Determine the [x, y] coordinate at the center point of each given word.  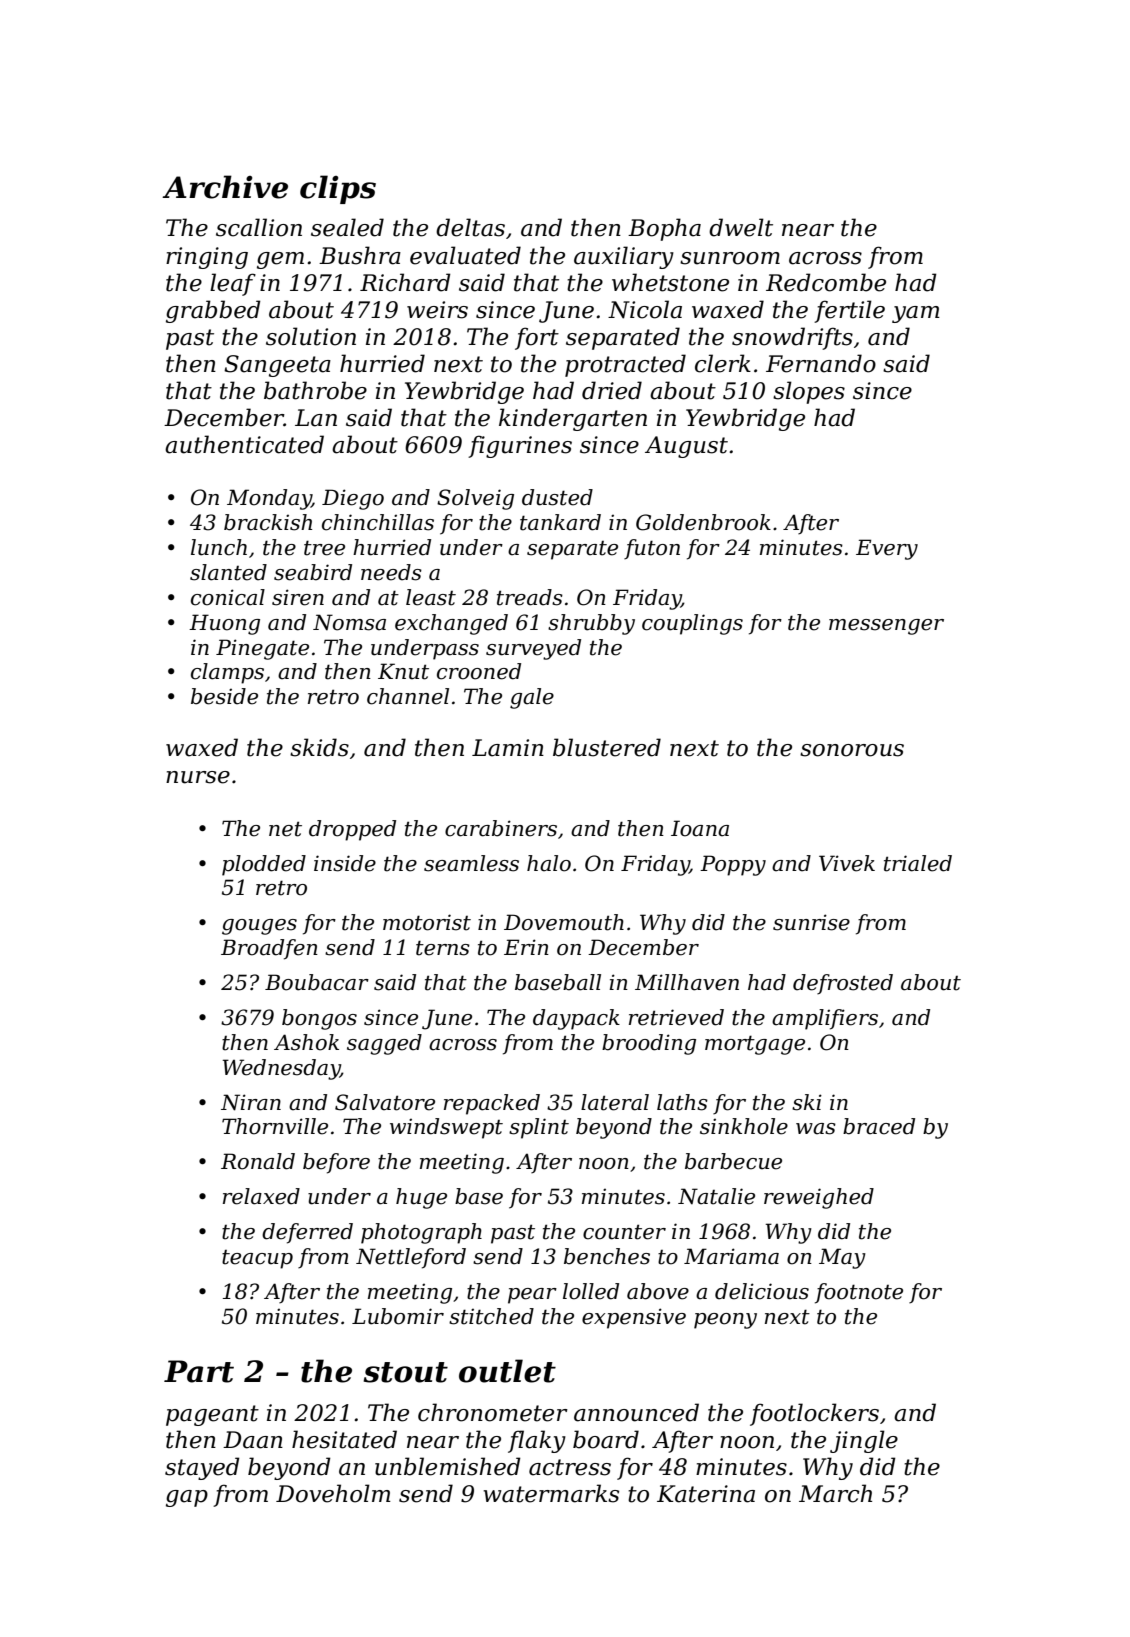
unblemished [448, 1466]
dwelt [741, 227]
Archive [225, 187]
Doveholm [333, 1493]
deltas [470, 227]
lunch [219, 547]
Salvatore [385, 1102]
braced [879, 1126]
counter [624, 1232]
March [835, 1493]
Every [887, 549]
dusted [557, 497]
